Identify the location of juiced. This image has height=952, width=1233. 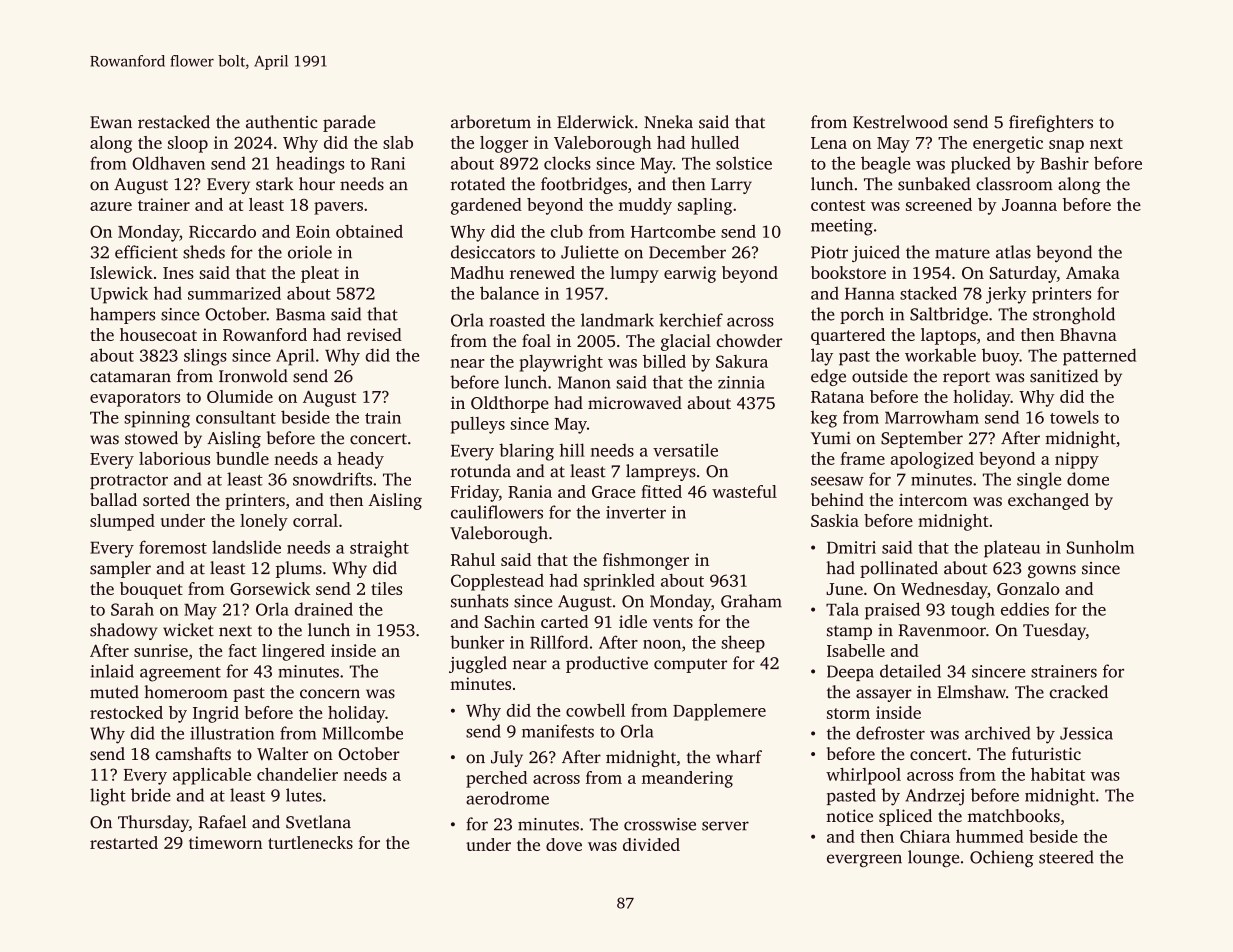
(876, 253).
